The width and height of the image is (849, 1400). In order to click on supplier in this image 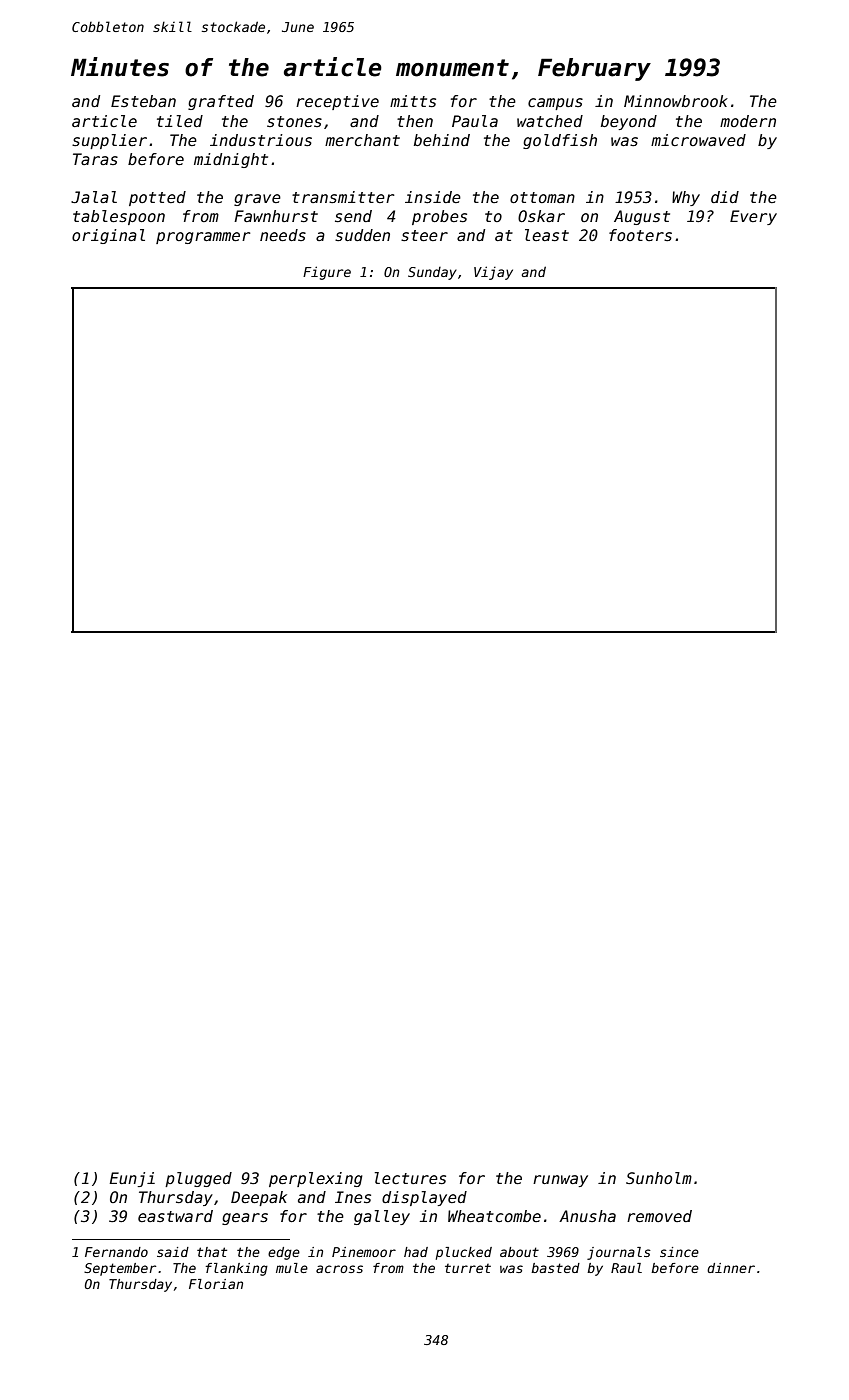, I will do `click(109, 141)`.
